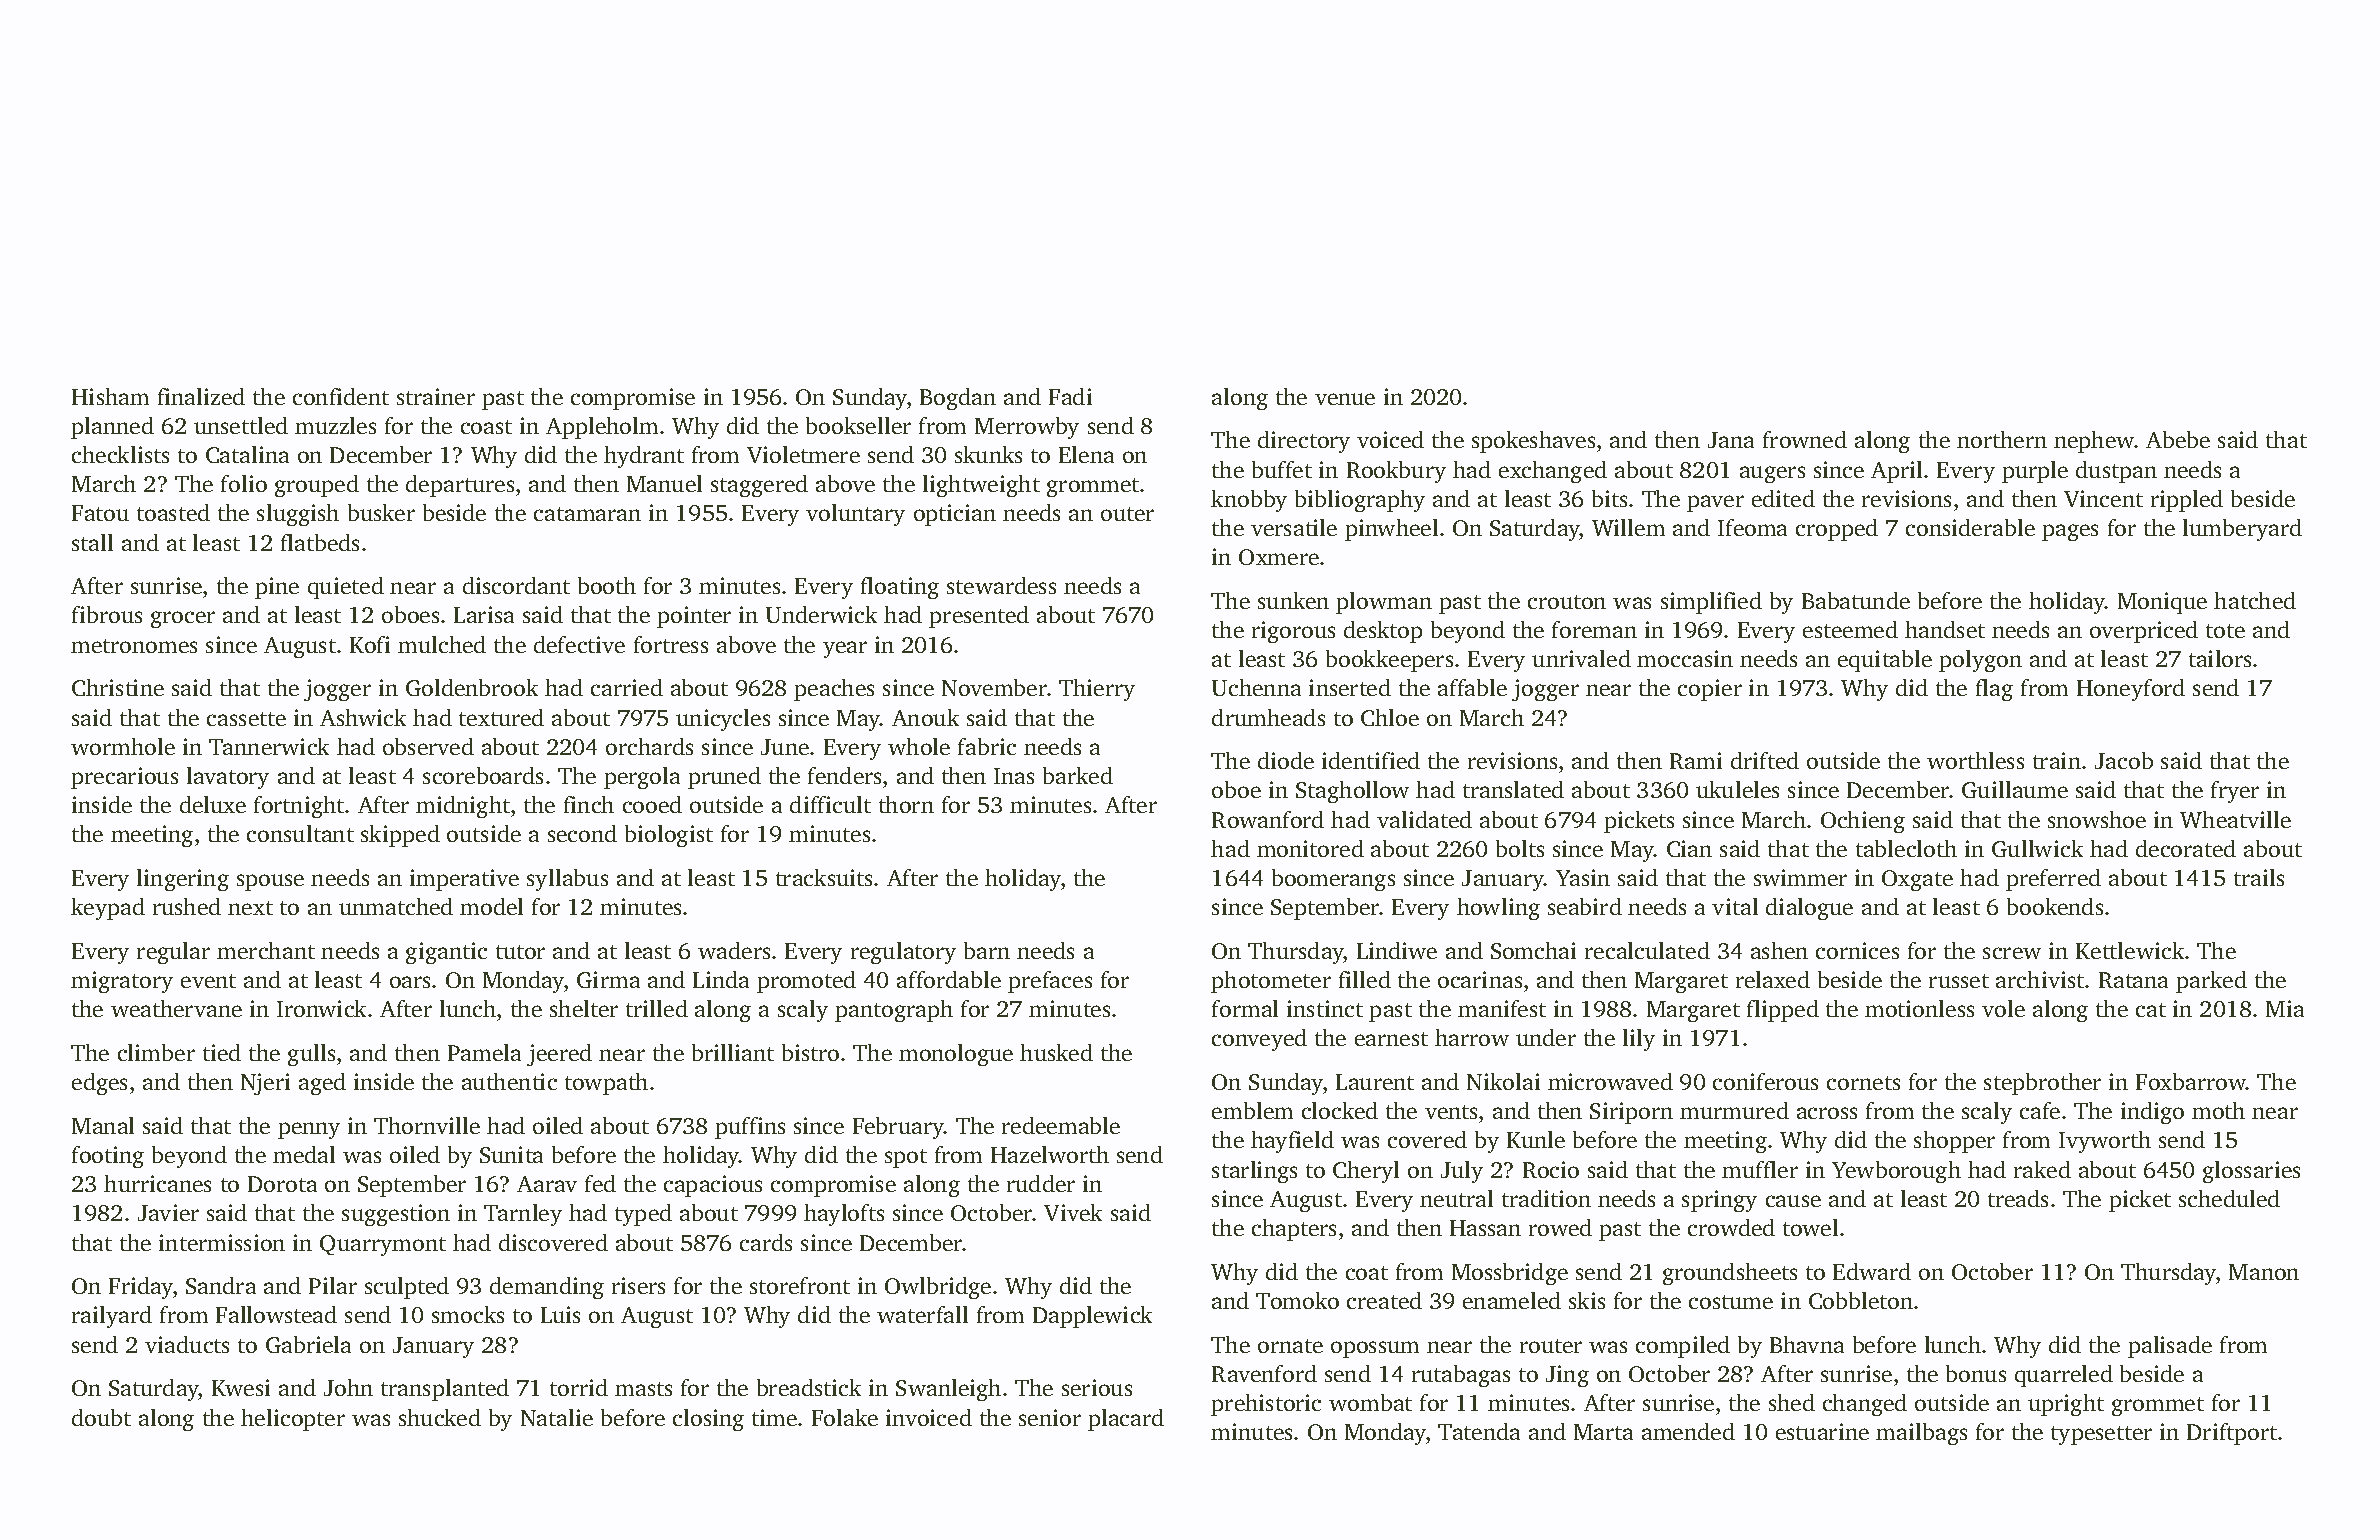  I want to click on shucked, so click(440, 1417).
